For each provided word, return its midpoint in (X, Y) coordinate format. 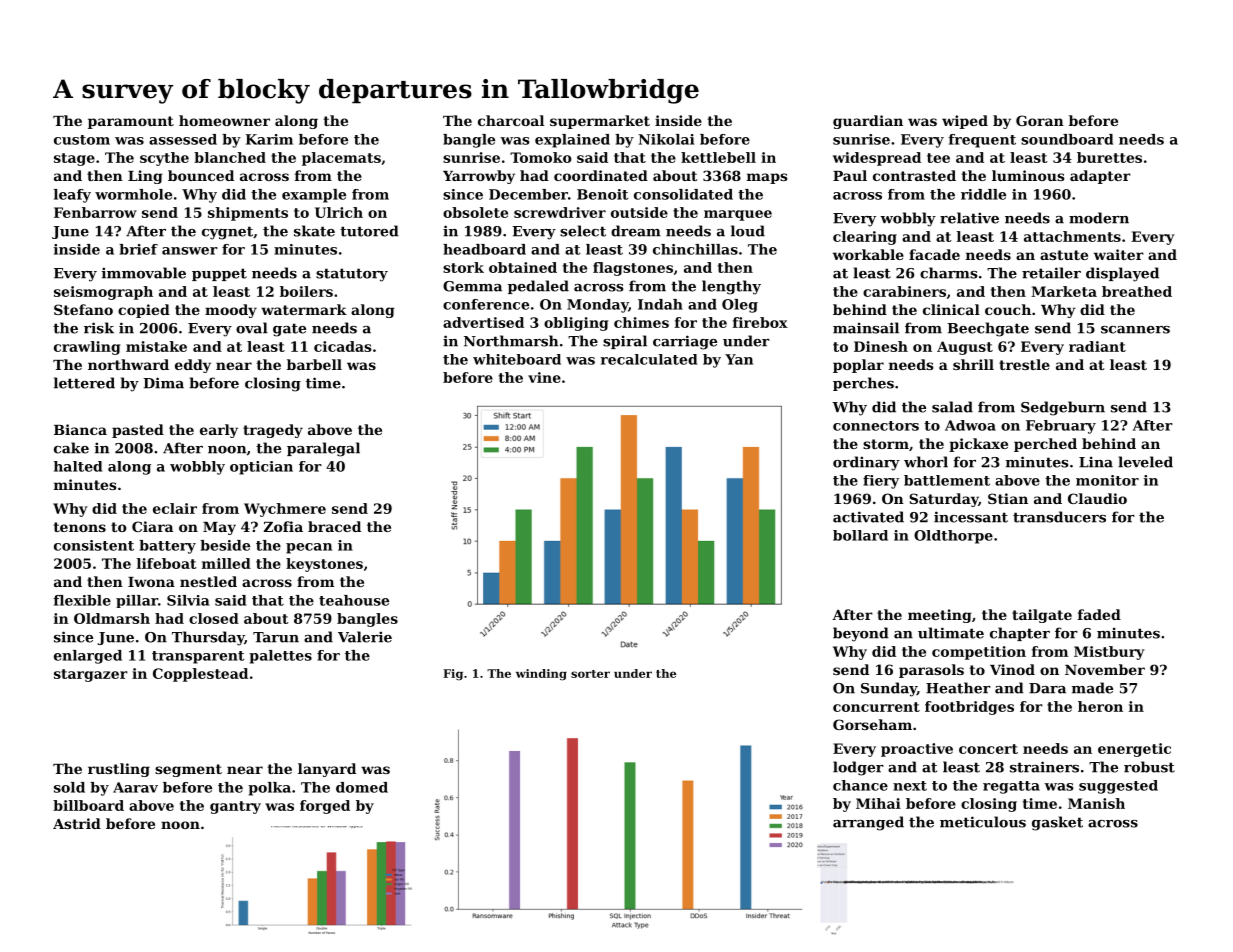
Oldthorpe (953, 537)
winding (541, 675)
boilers (306, 291)
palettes (280, 657)
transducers (1059, 517)
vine (544, 377)
